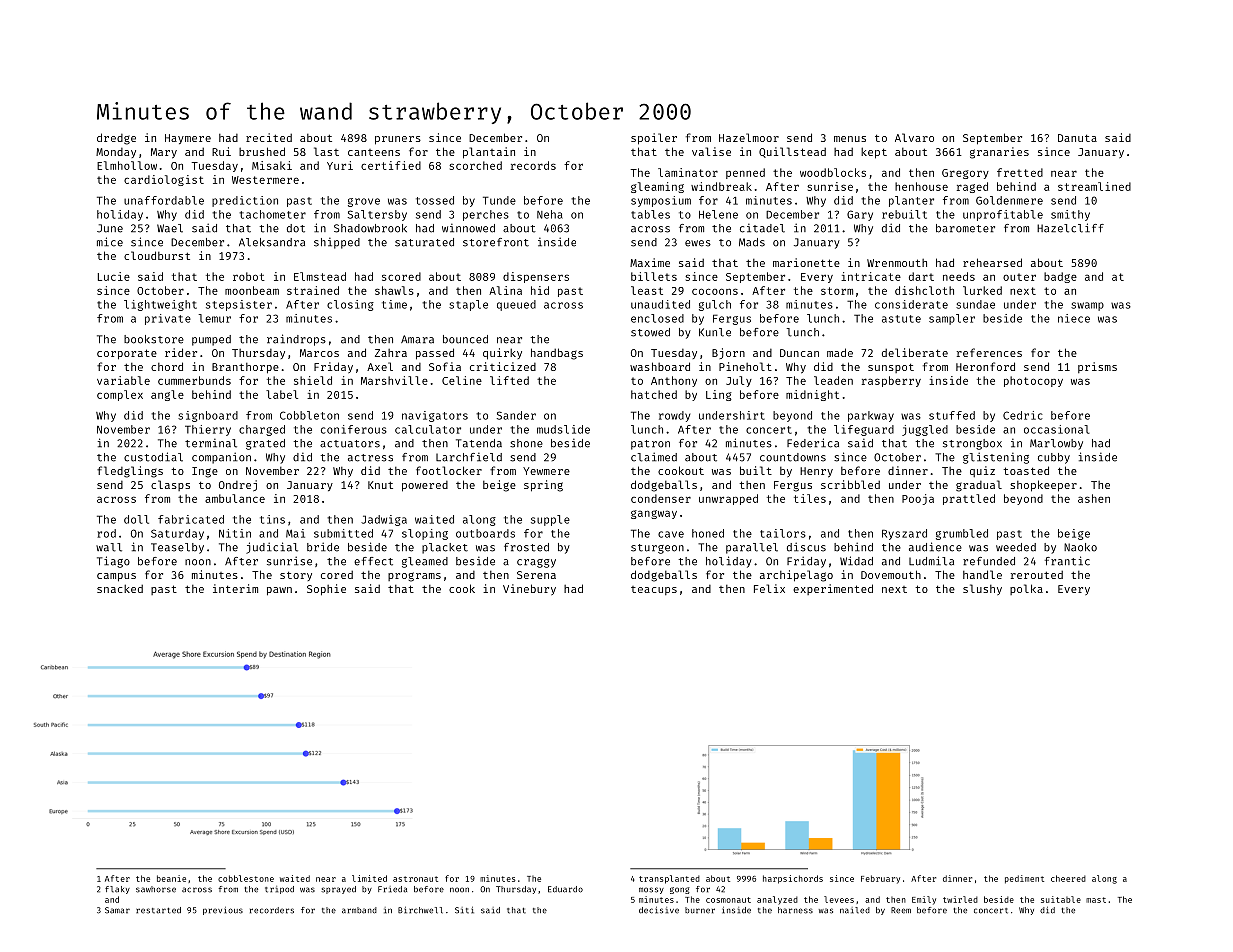 The height and width of the screenshot is (952, 1233). Describe the element at coordinates (654, 590) in the screenshot. I see `teacups` at that location.
